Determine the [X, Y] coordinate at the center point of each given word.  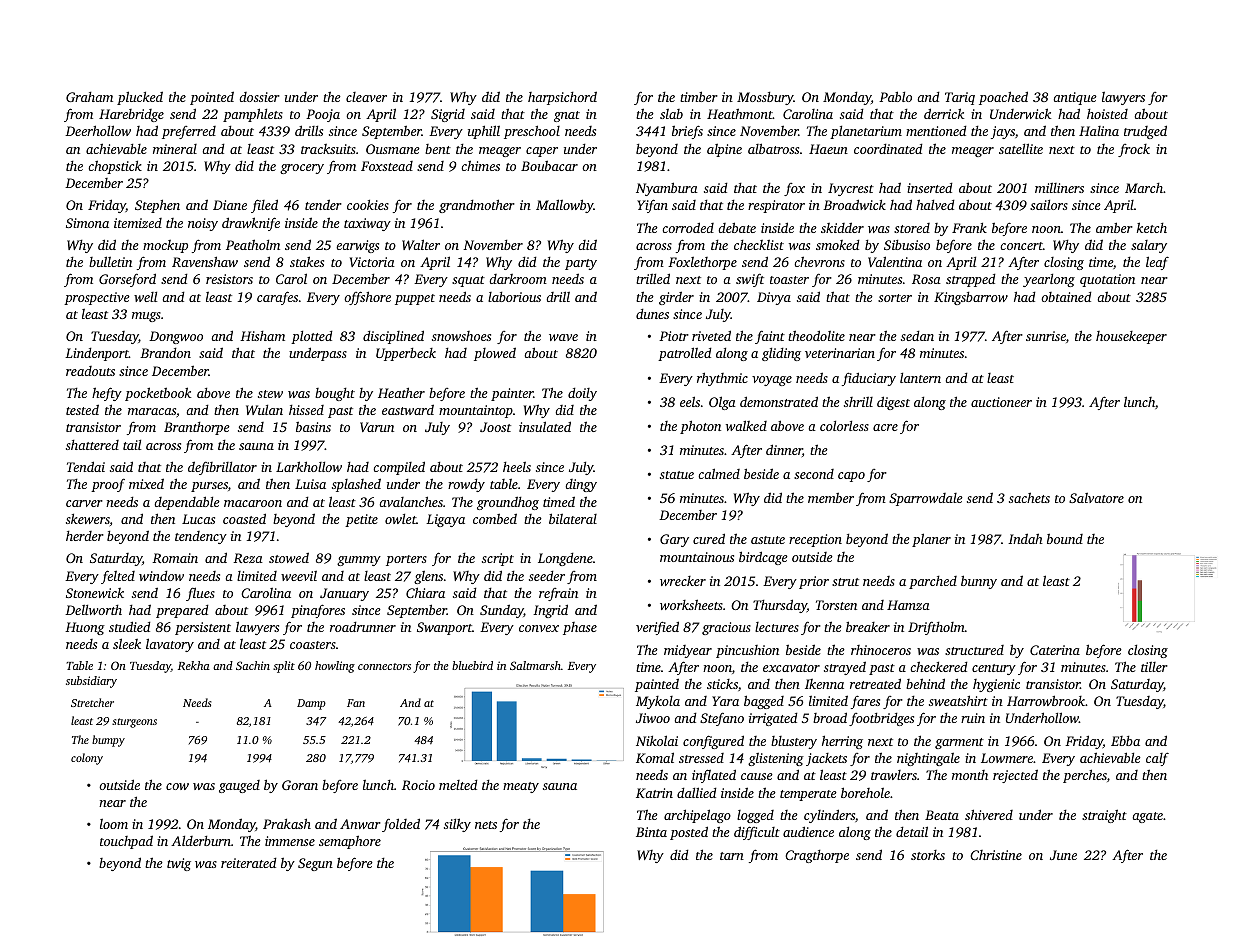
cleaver [366, 97]
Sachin [253, 665]
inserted [930, 188]
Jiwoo [653, 718]
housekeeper [1131, 337]
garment [959, 743]
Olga [722, 403]
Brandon [165, 353]
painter [512, 394]
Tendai [86, 466]
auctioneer [1001, 402]
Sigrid [448, 115]
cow [177, 786]
